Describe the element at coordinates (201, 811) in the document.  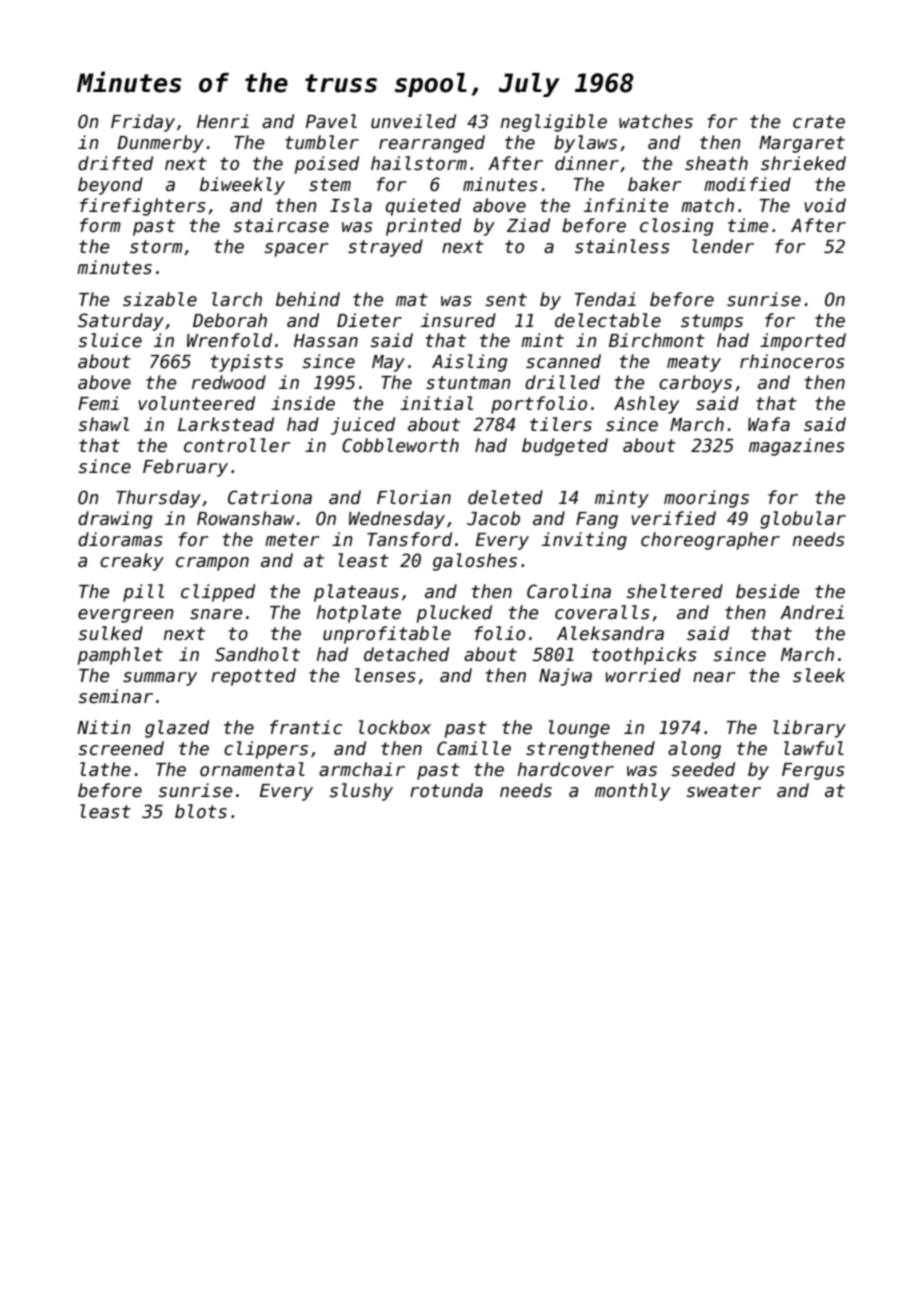
I see `blots` at that location.
